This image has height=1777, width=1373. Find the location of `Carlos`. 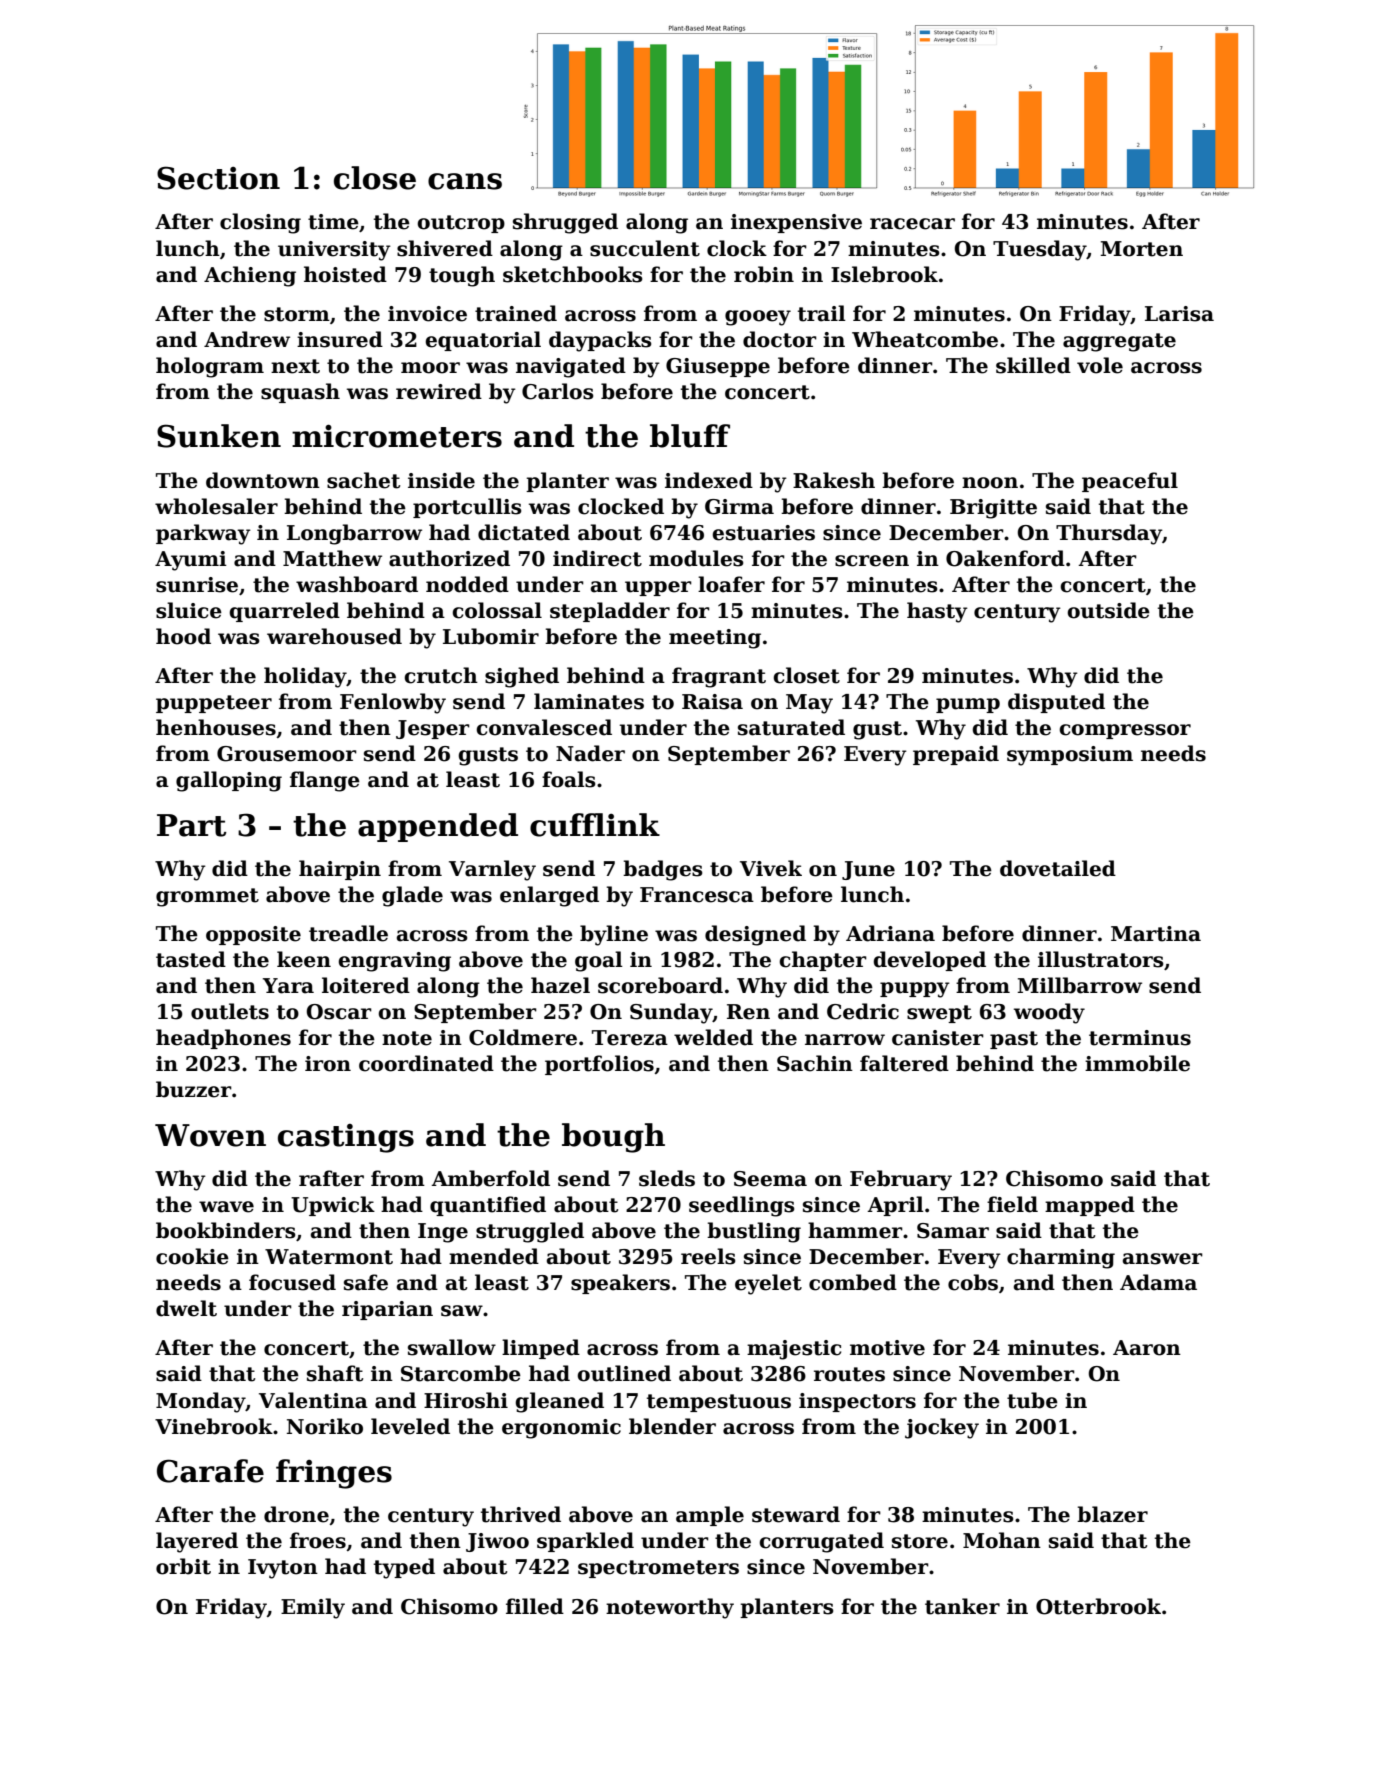

Carlos is located at coordinates (558, 391).
